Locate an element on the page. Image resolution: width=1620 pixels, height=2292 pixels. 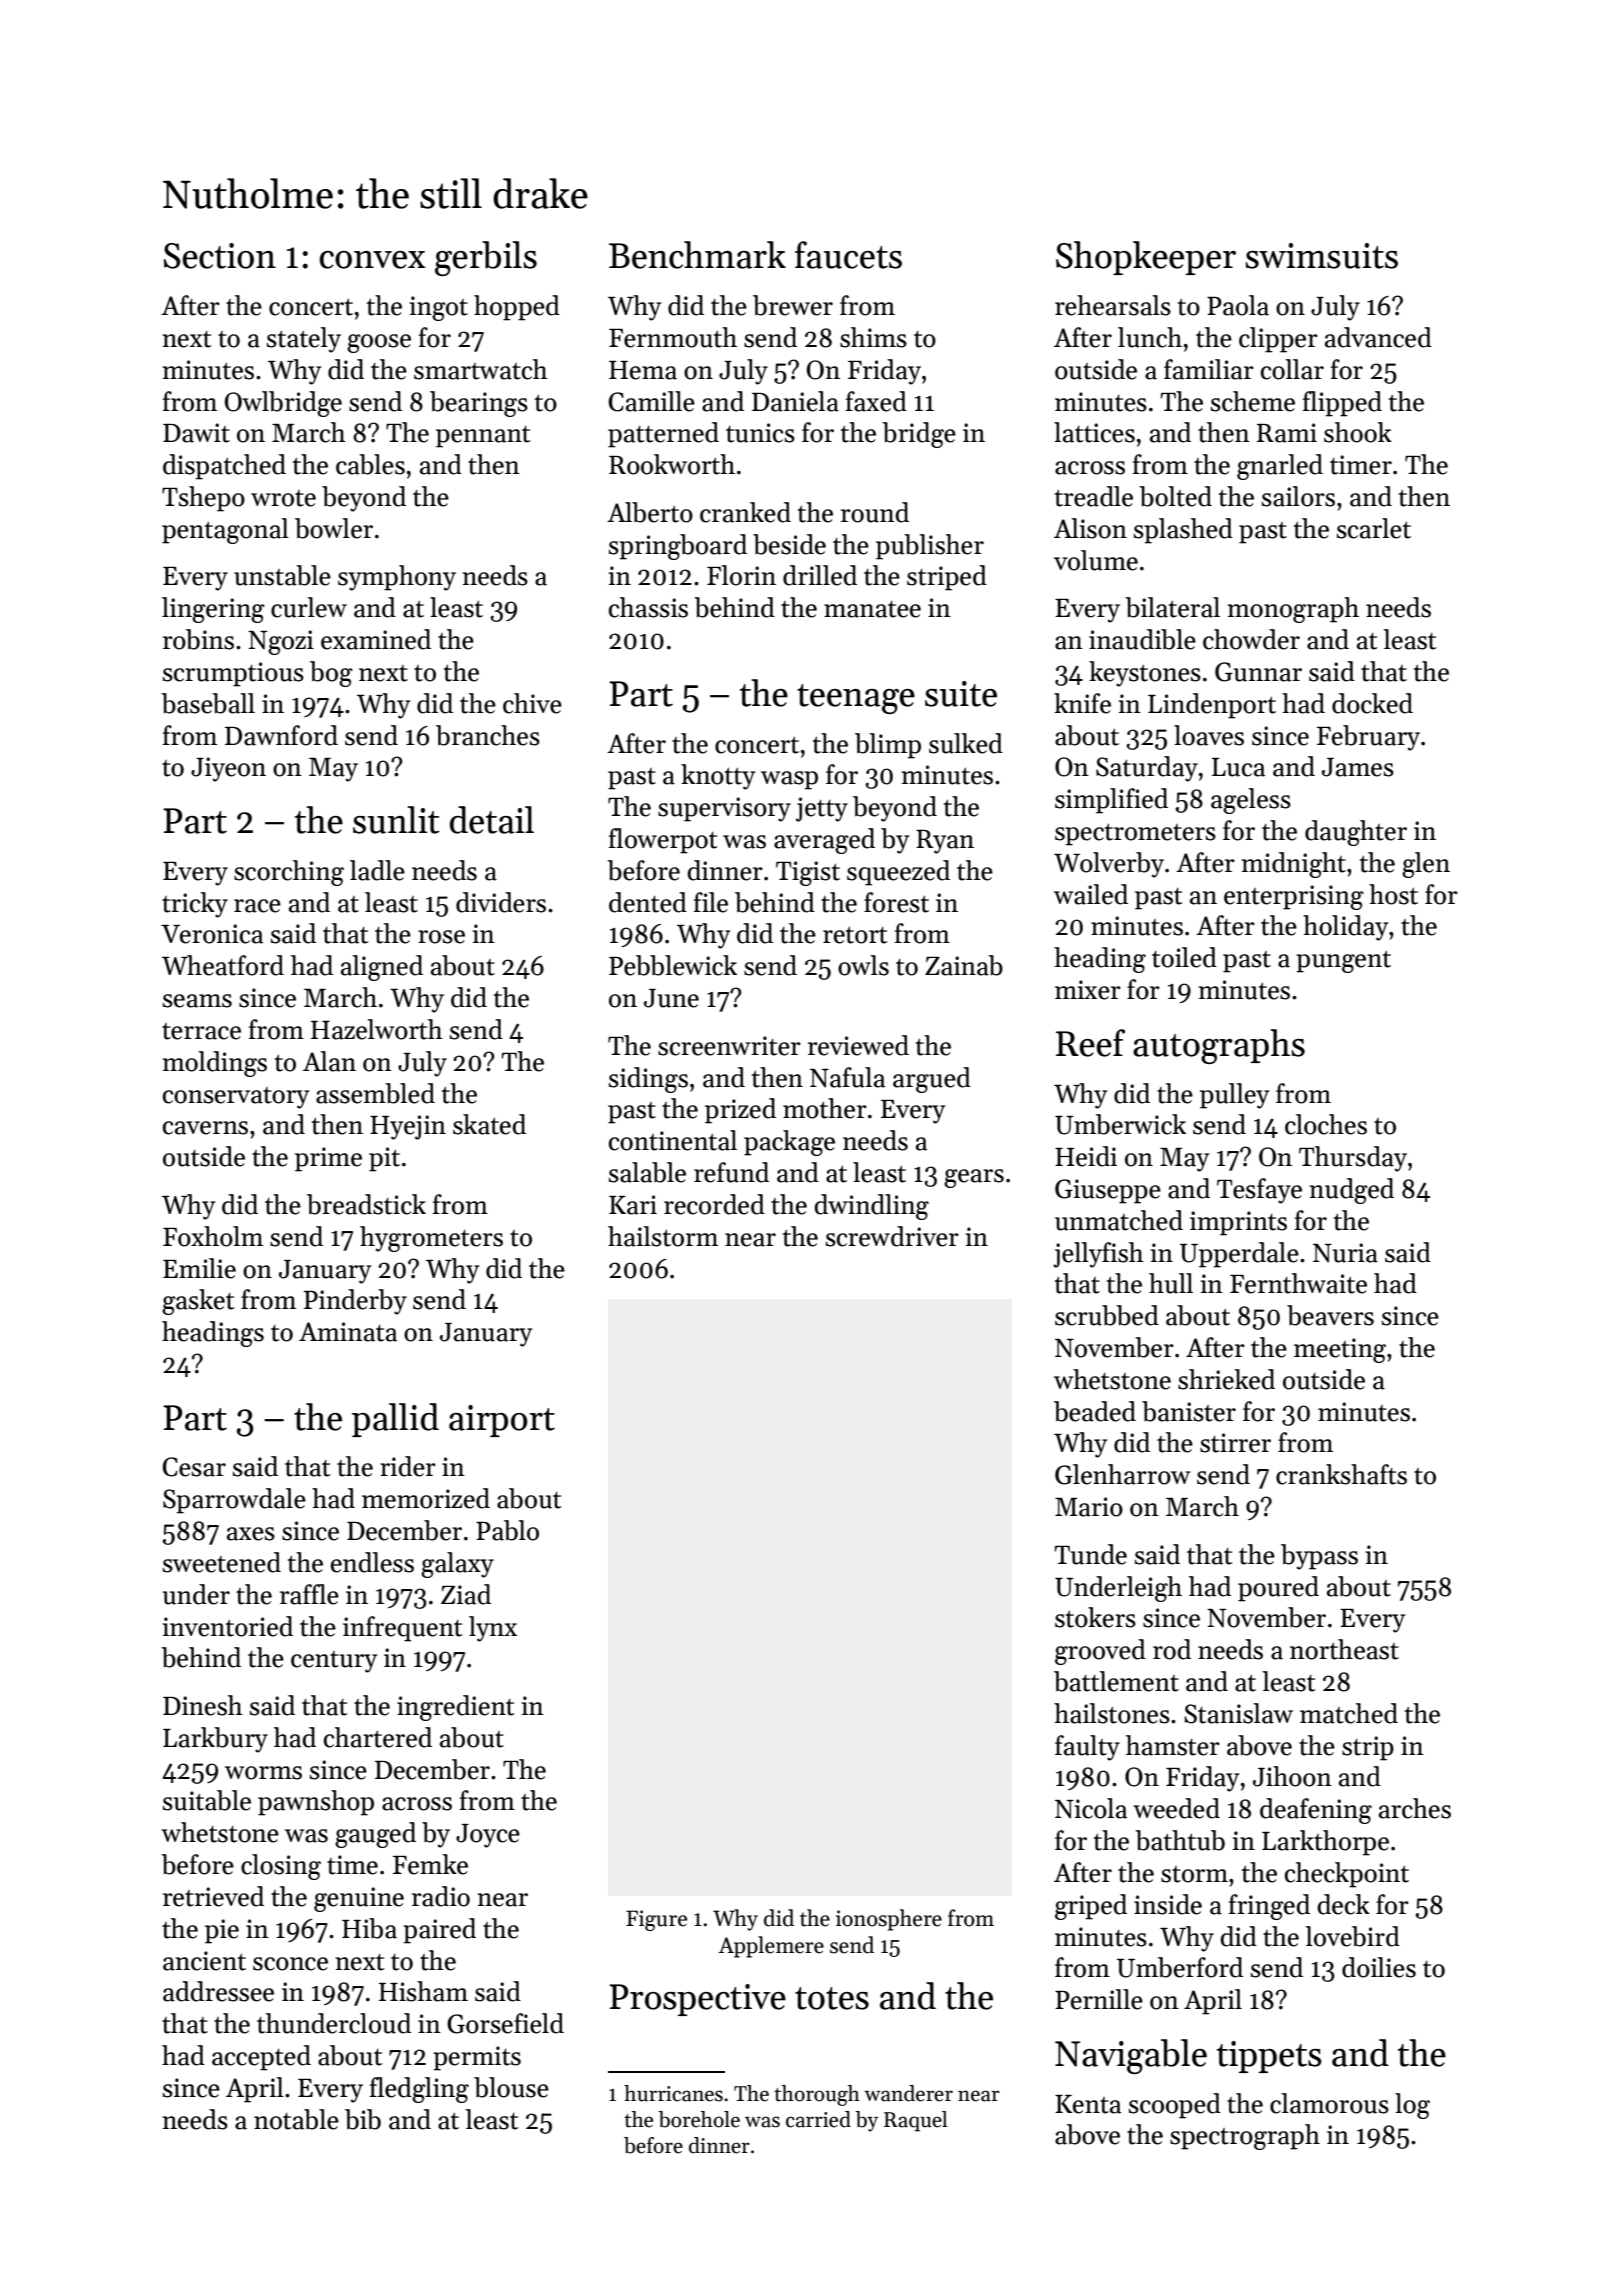
radio is located at coordinates (441, 1896).
